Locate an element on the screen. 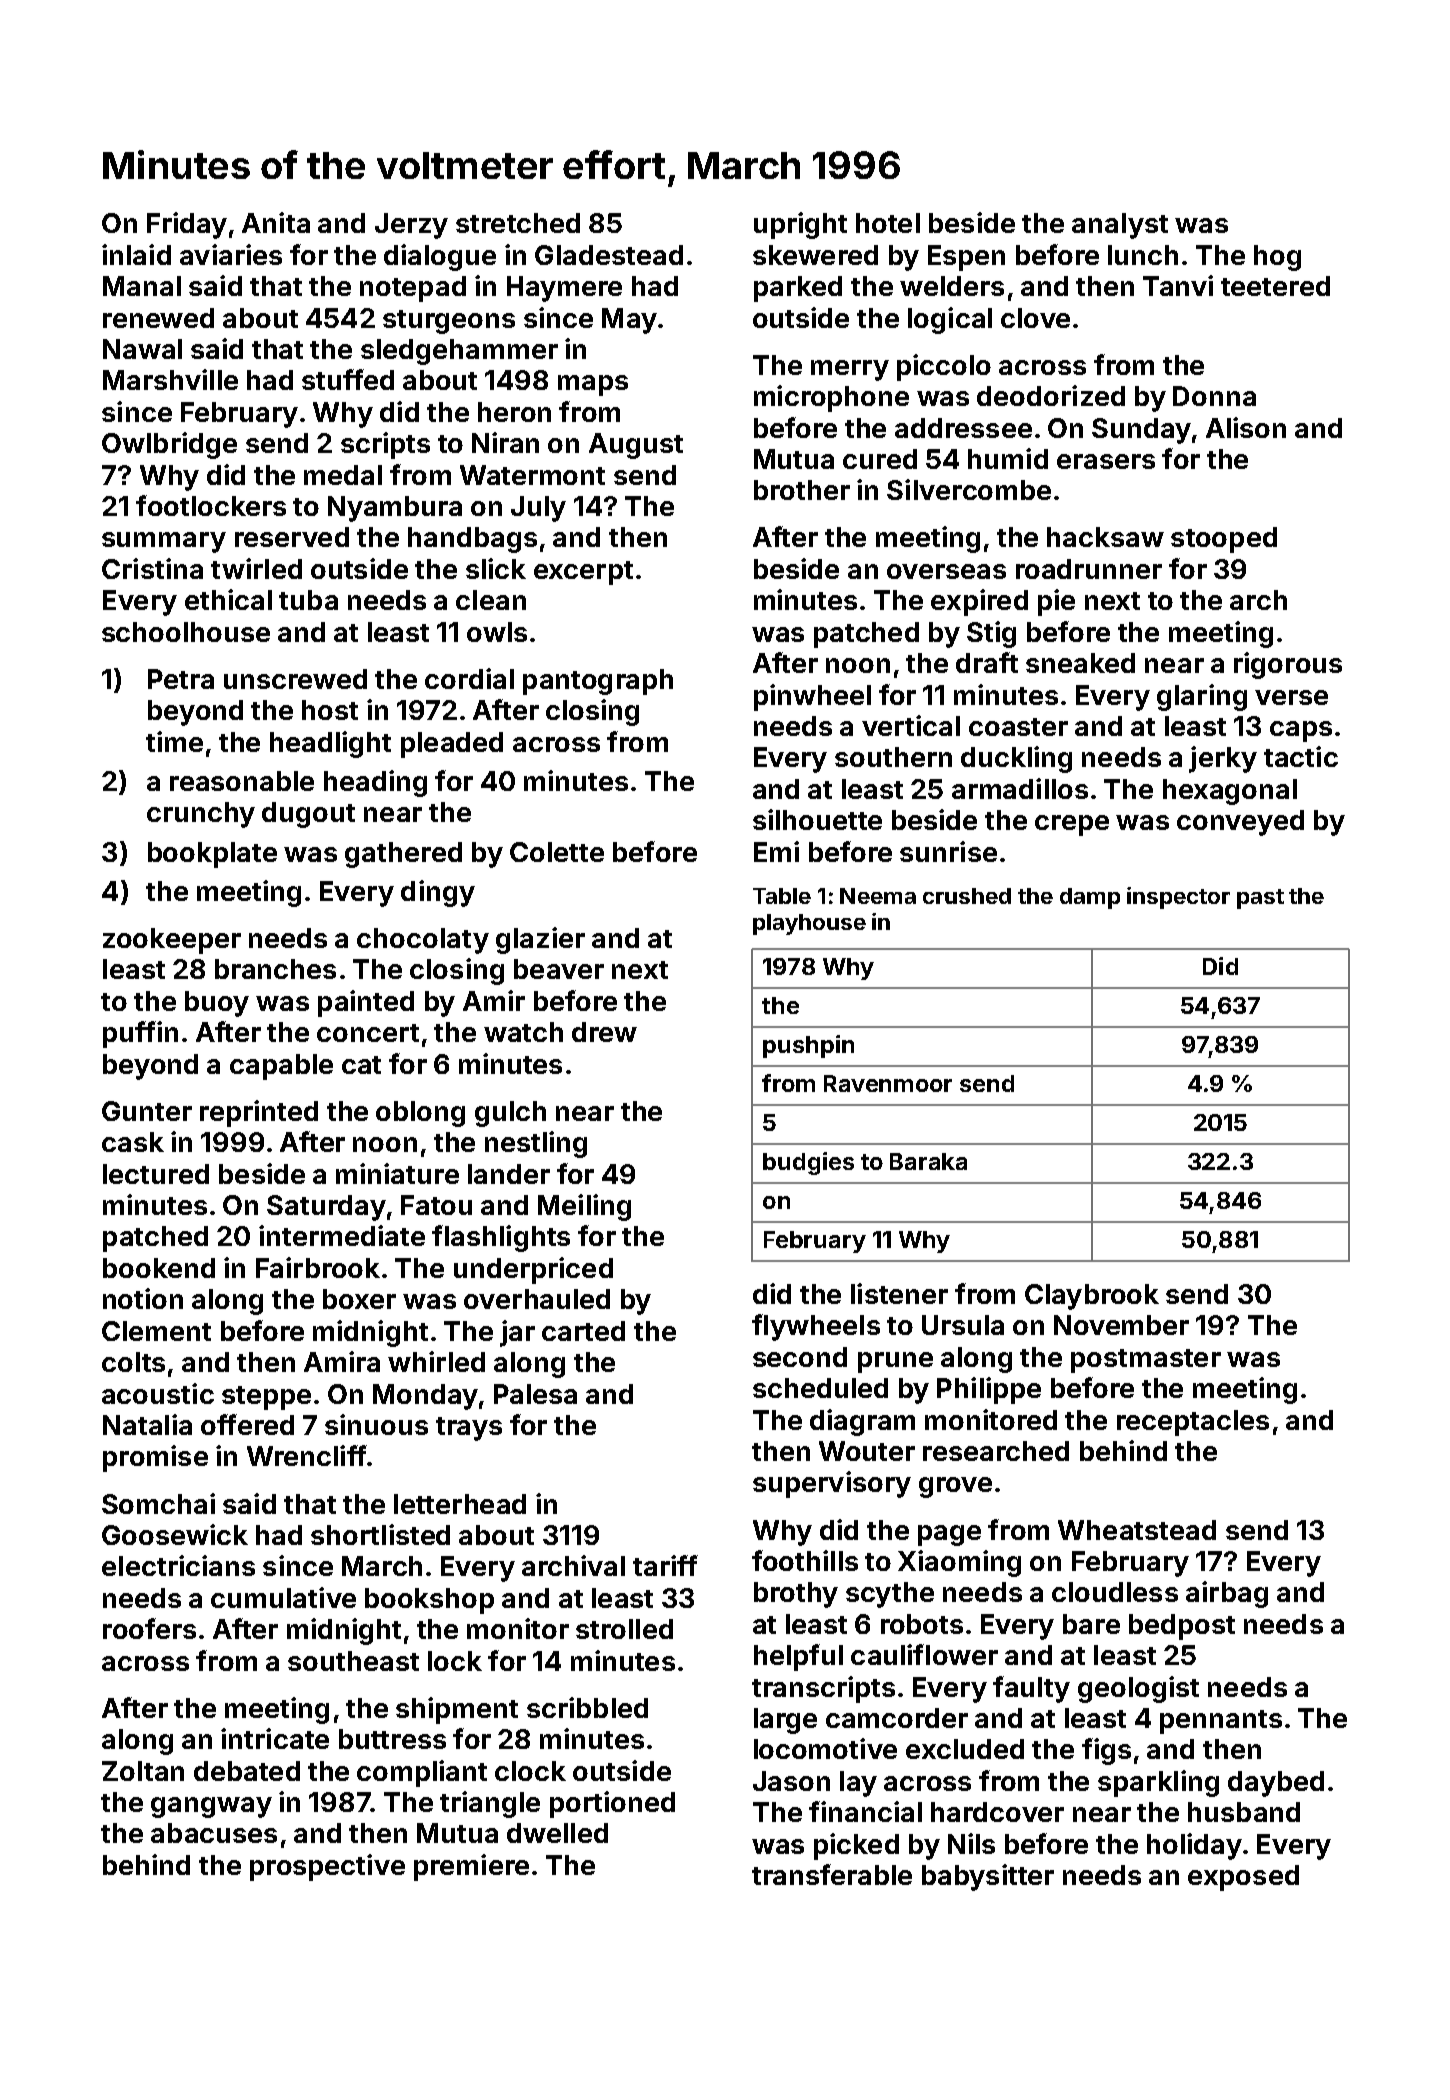 This screenshot has width=1450, height=2100. stretched is located at coordinates (518, 223).
